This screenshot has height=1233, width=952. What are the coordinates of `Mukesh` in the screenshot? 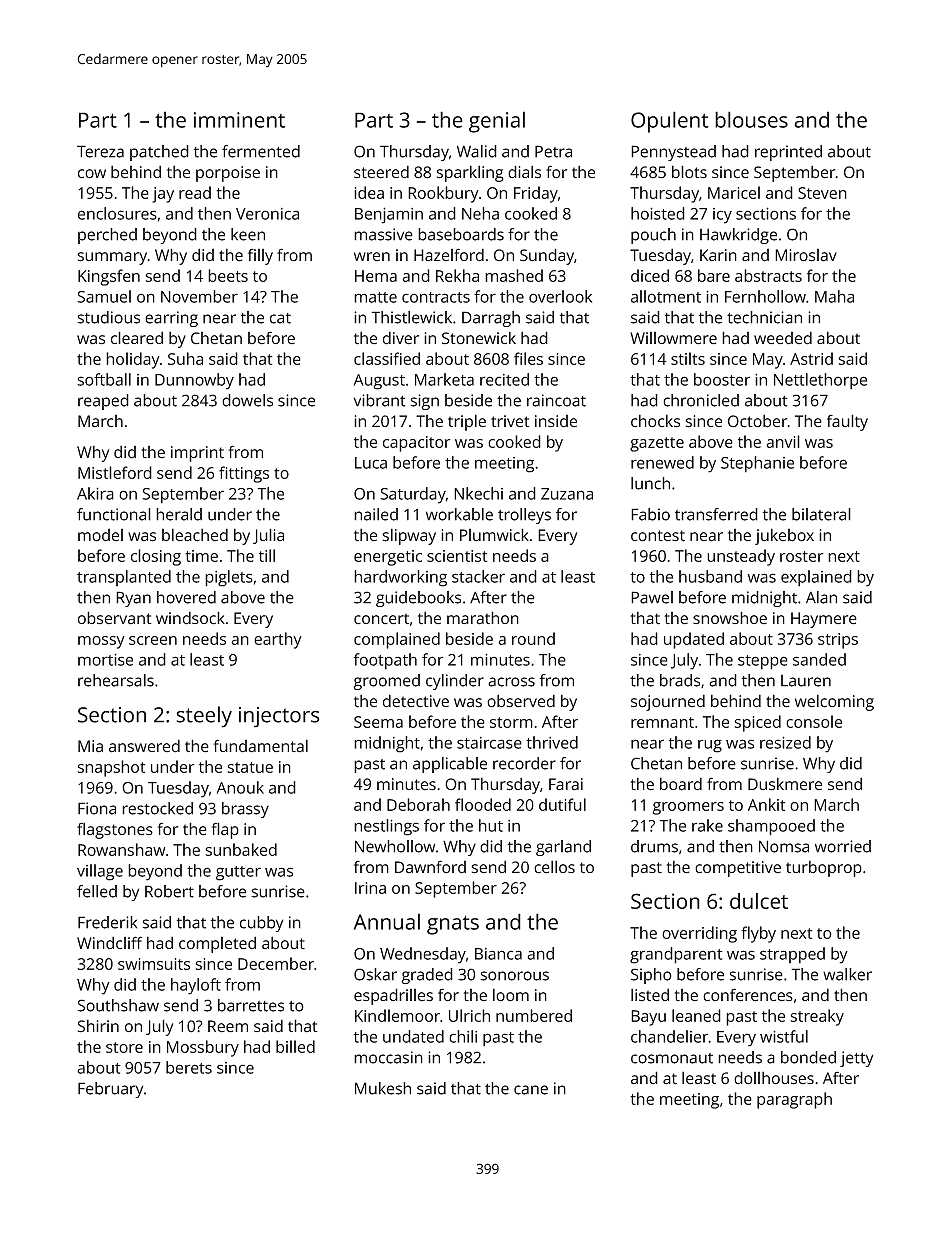 It's located at (383, 1088).
